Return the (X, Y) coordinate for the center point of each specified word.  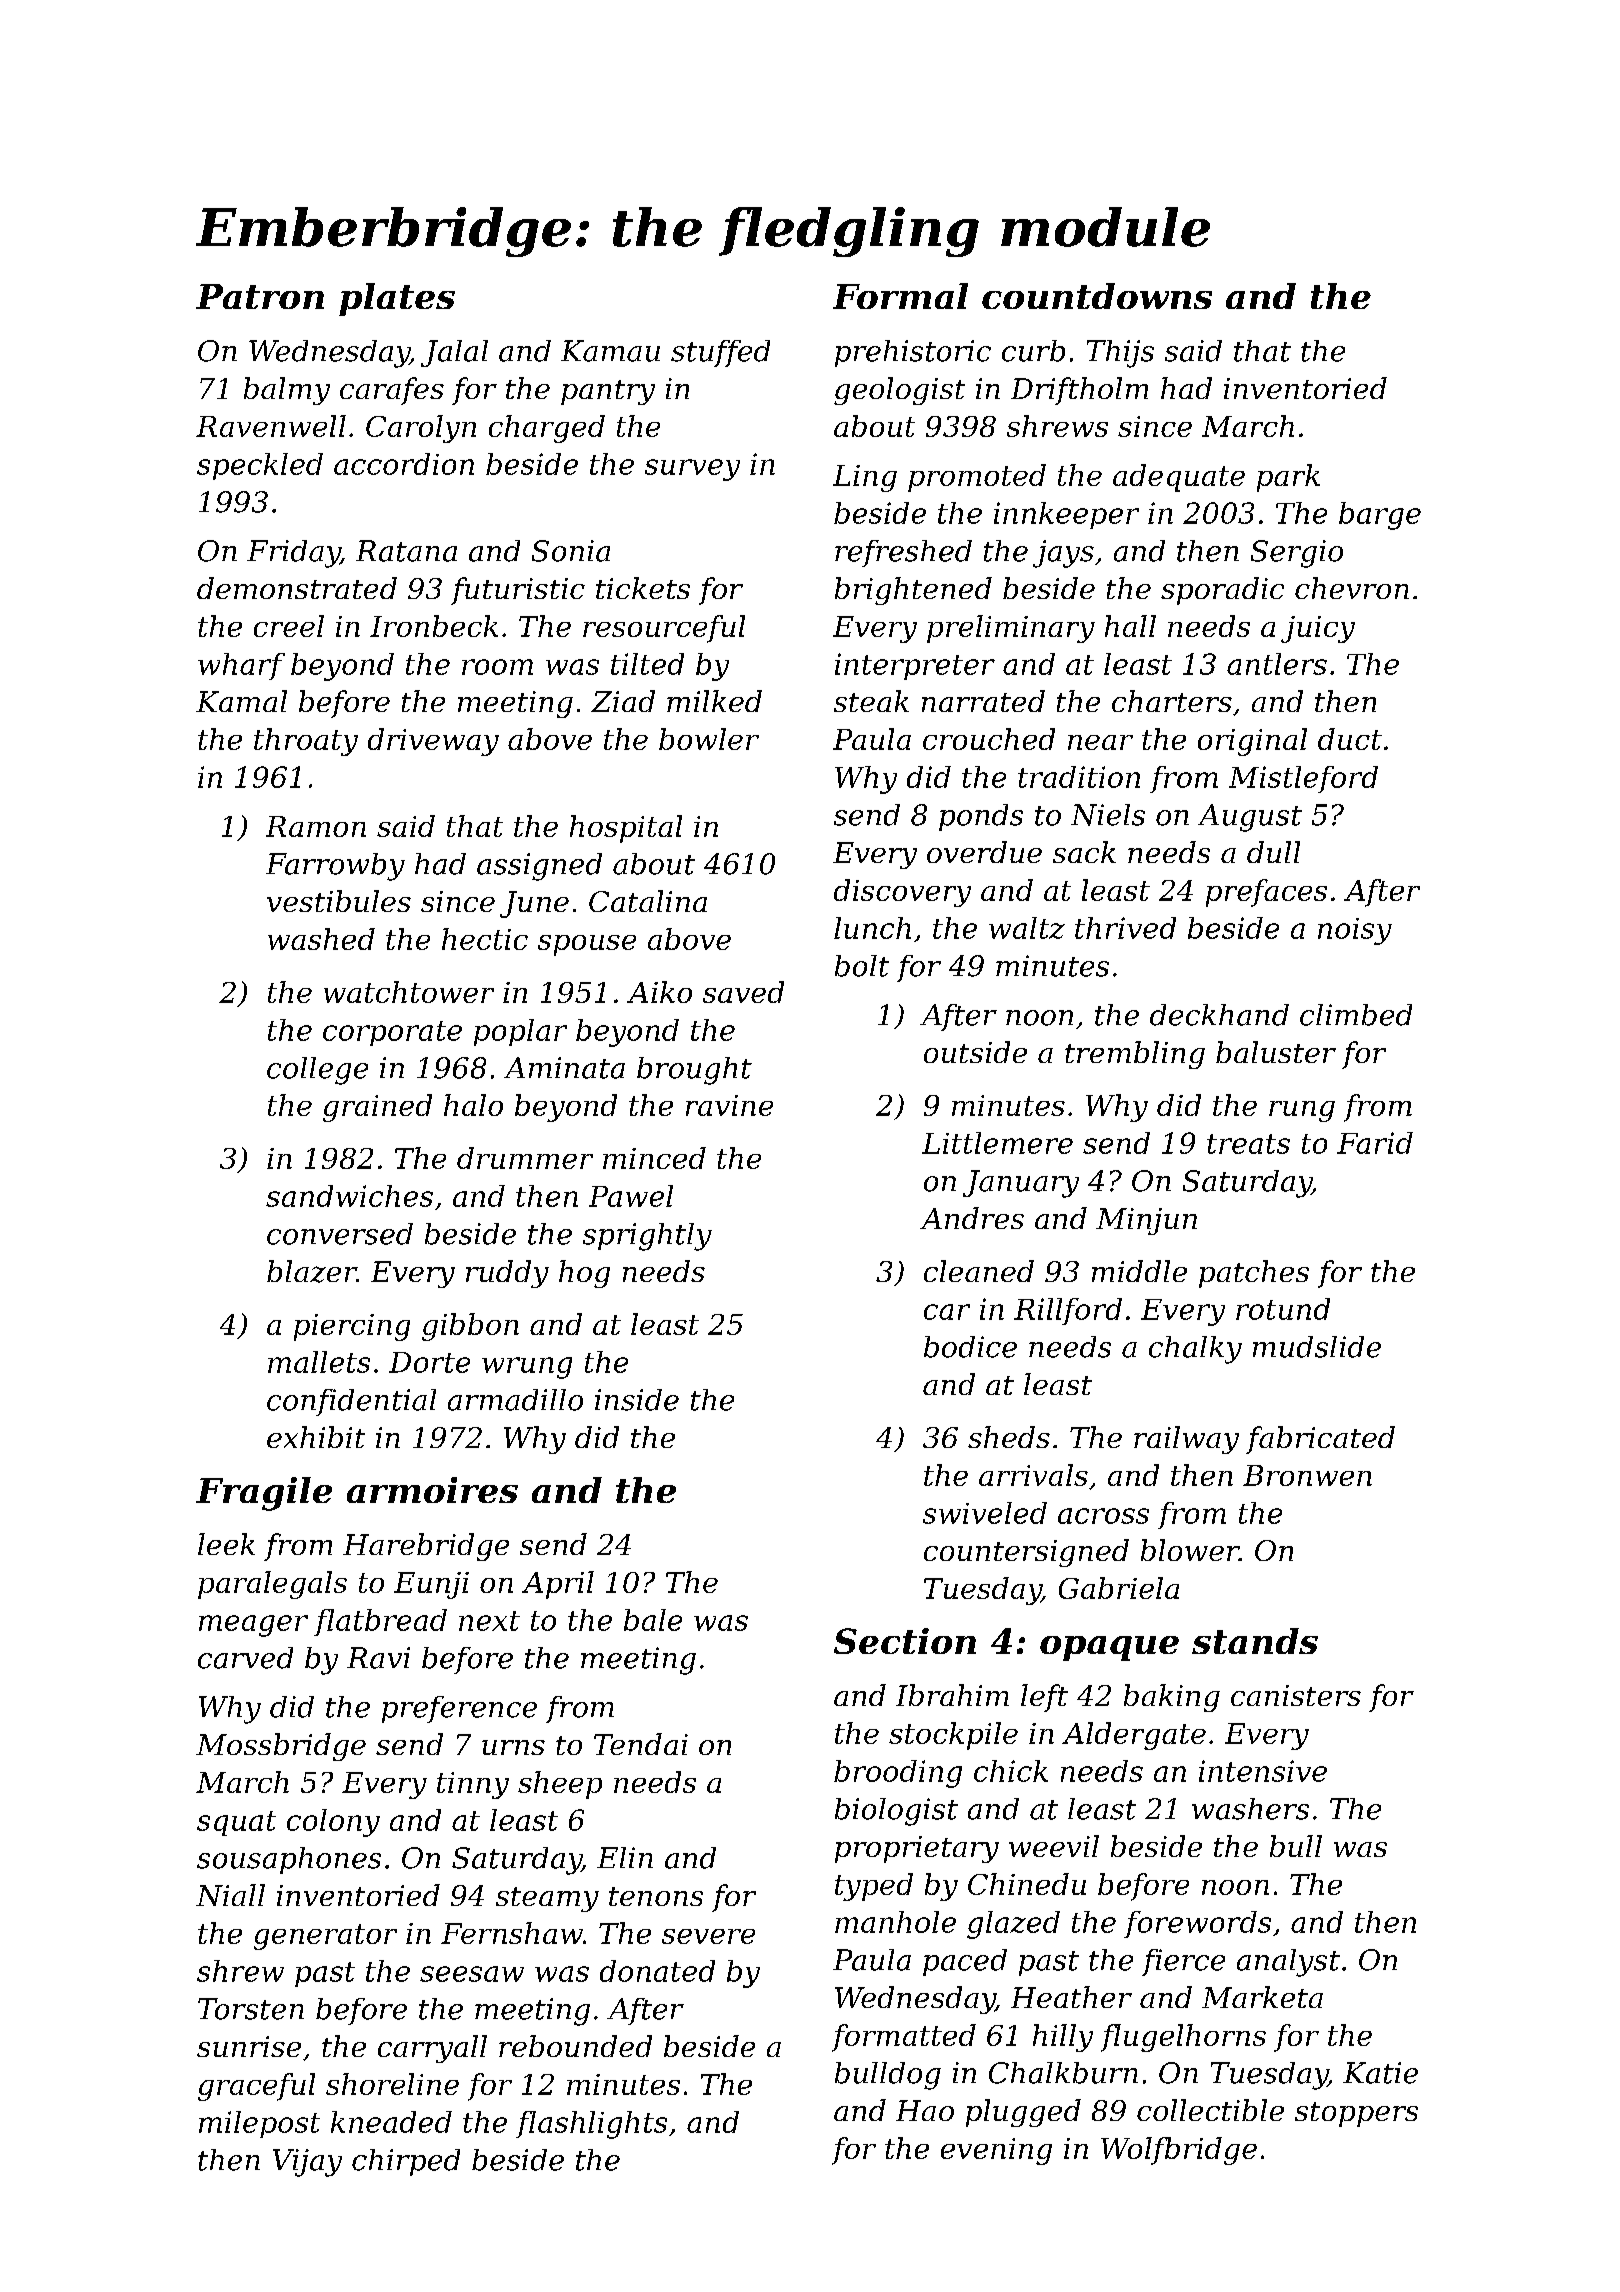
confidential (351, 1402)
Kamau (610, 351)
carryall (432, 2049)
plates (397, 299)
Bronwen (1307, 1475)
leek (226, 1544)
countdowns (1097, 296)
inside (637, 1400)
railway (1186, 1440)
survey (692, 470)
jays (1063, 554)
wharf (241, 666)
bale (653, 1620)
